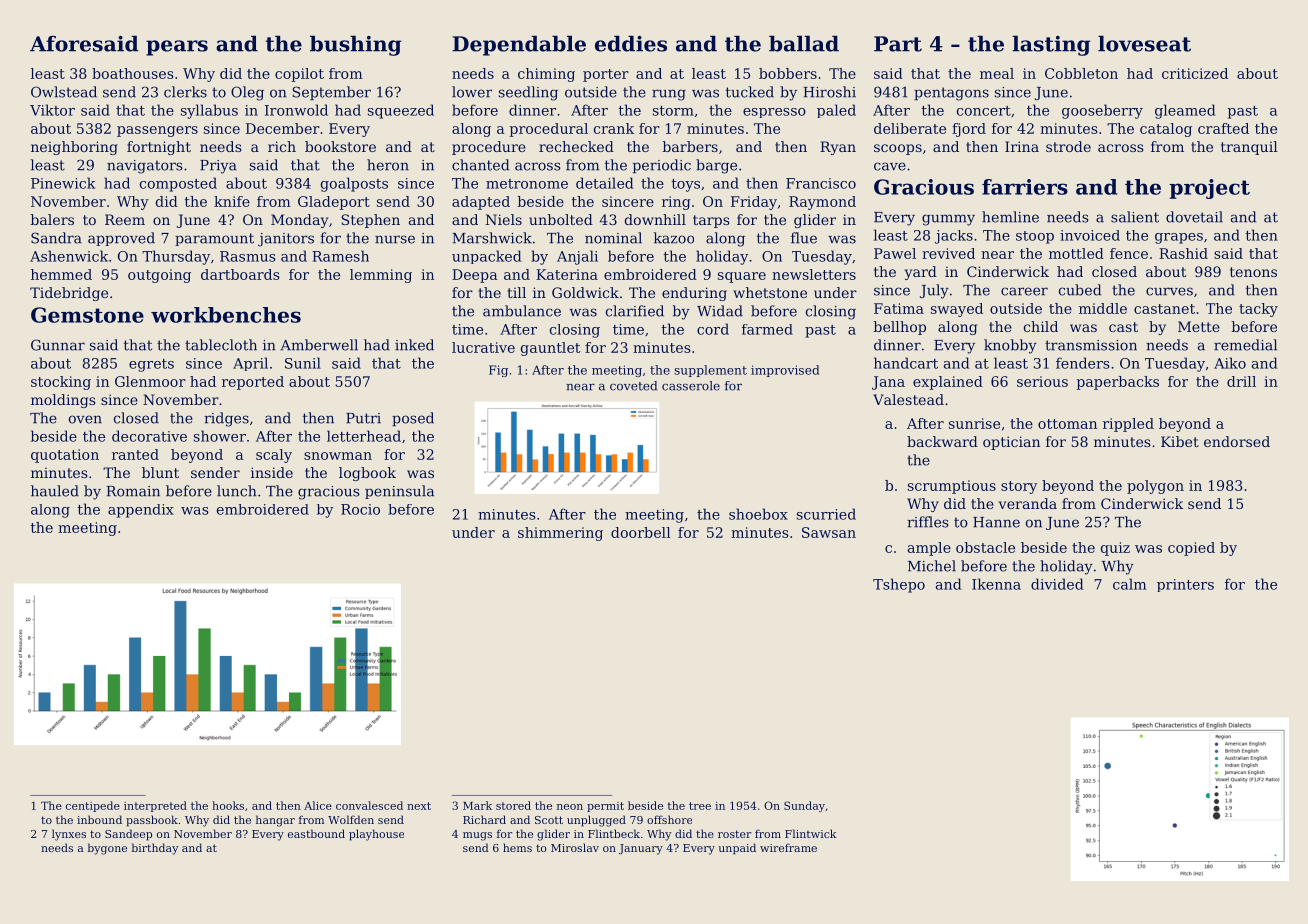  I want to click on lynxes, so click(69, 835).
